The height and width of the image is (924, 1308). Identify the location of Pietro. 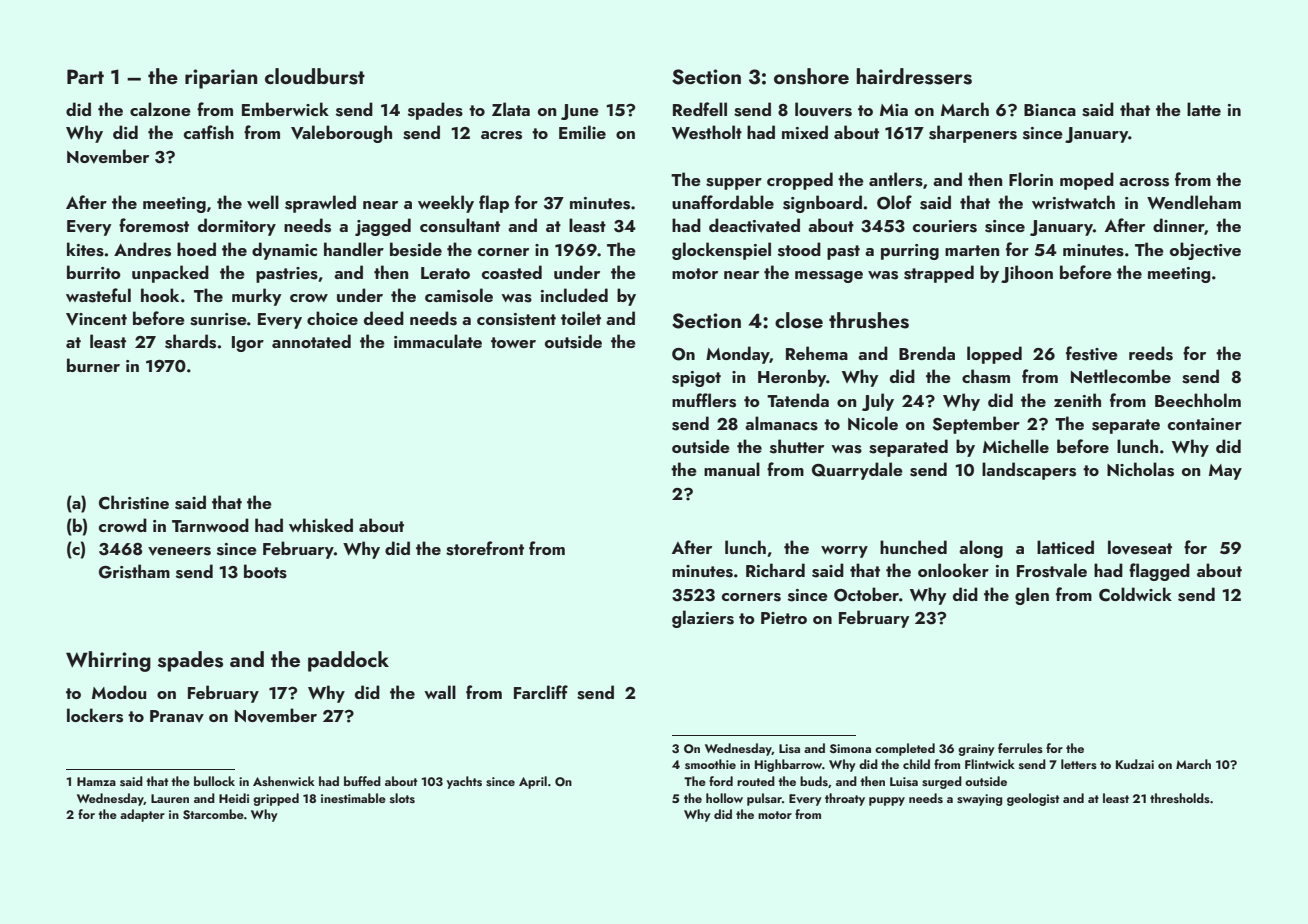
(784, 618).
